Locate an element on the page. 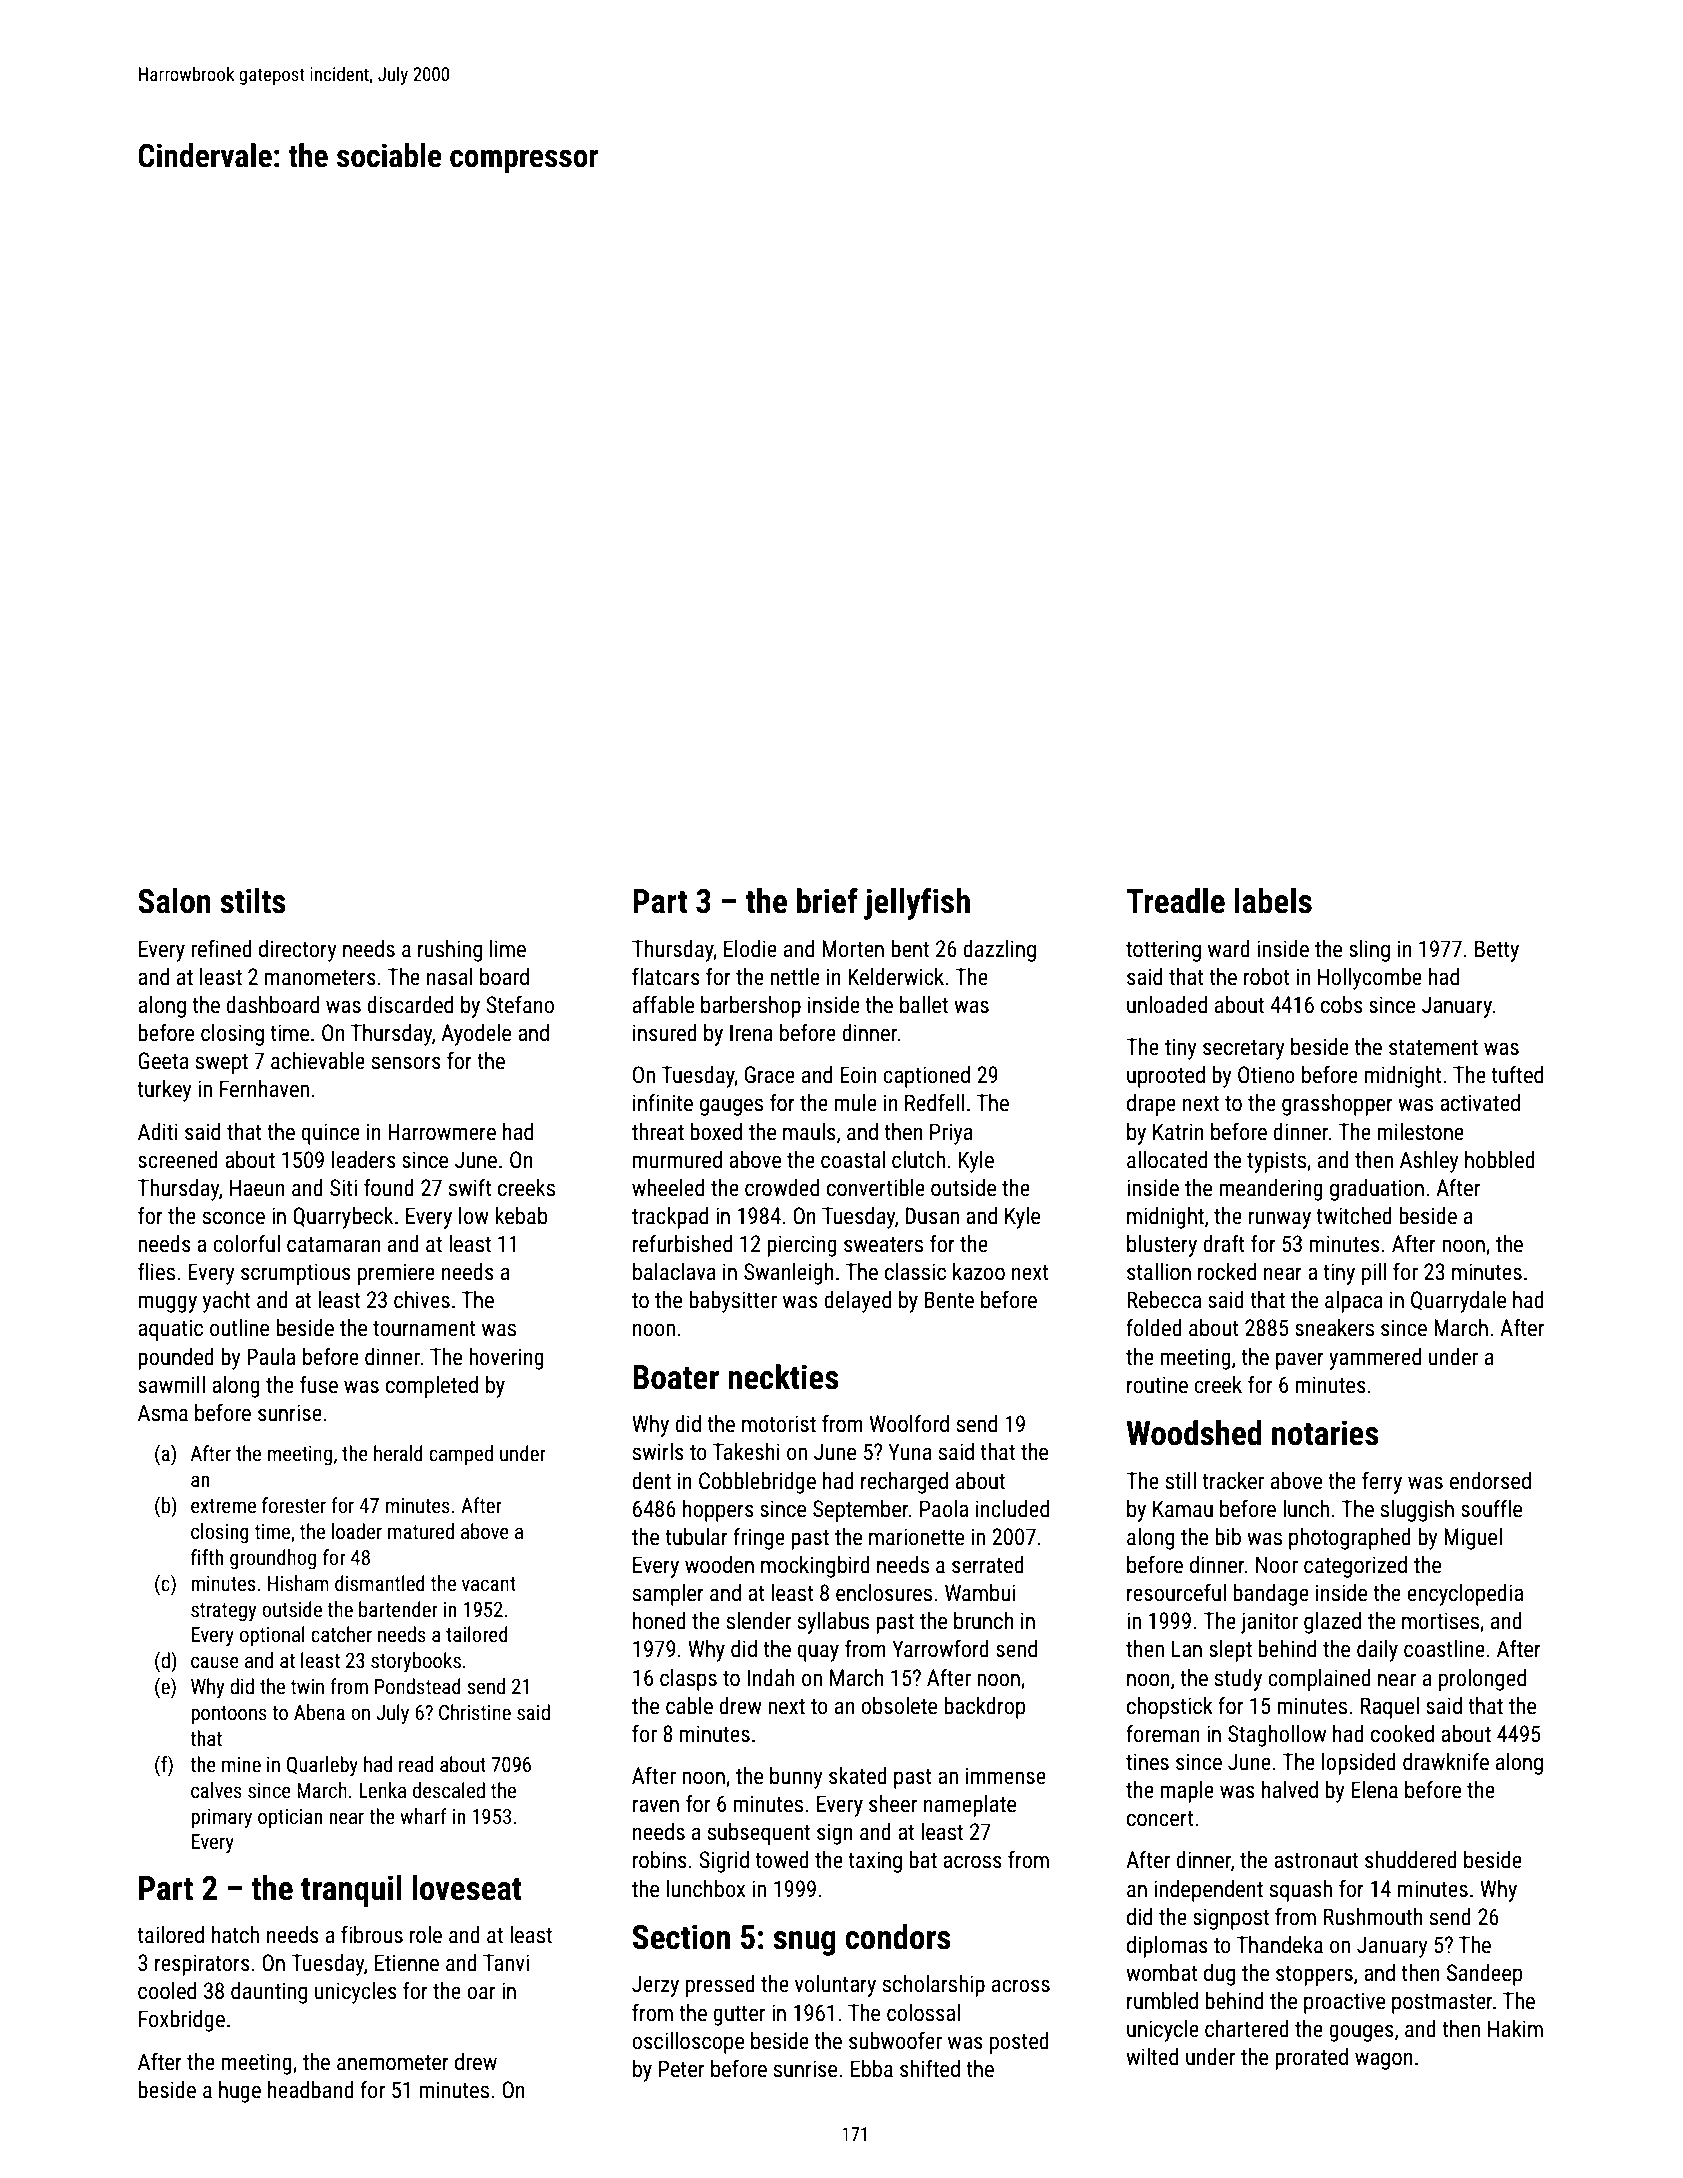 The image size is (1683, 2178). statement is located at coordinates (1433, 1048).
